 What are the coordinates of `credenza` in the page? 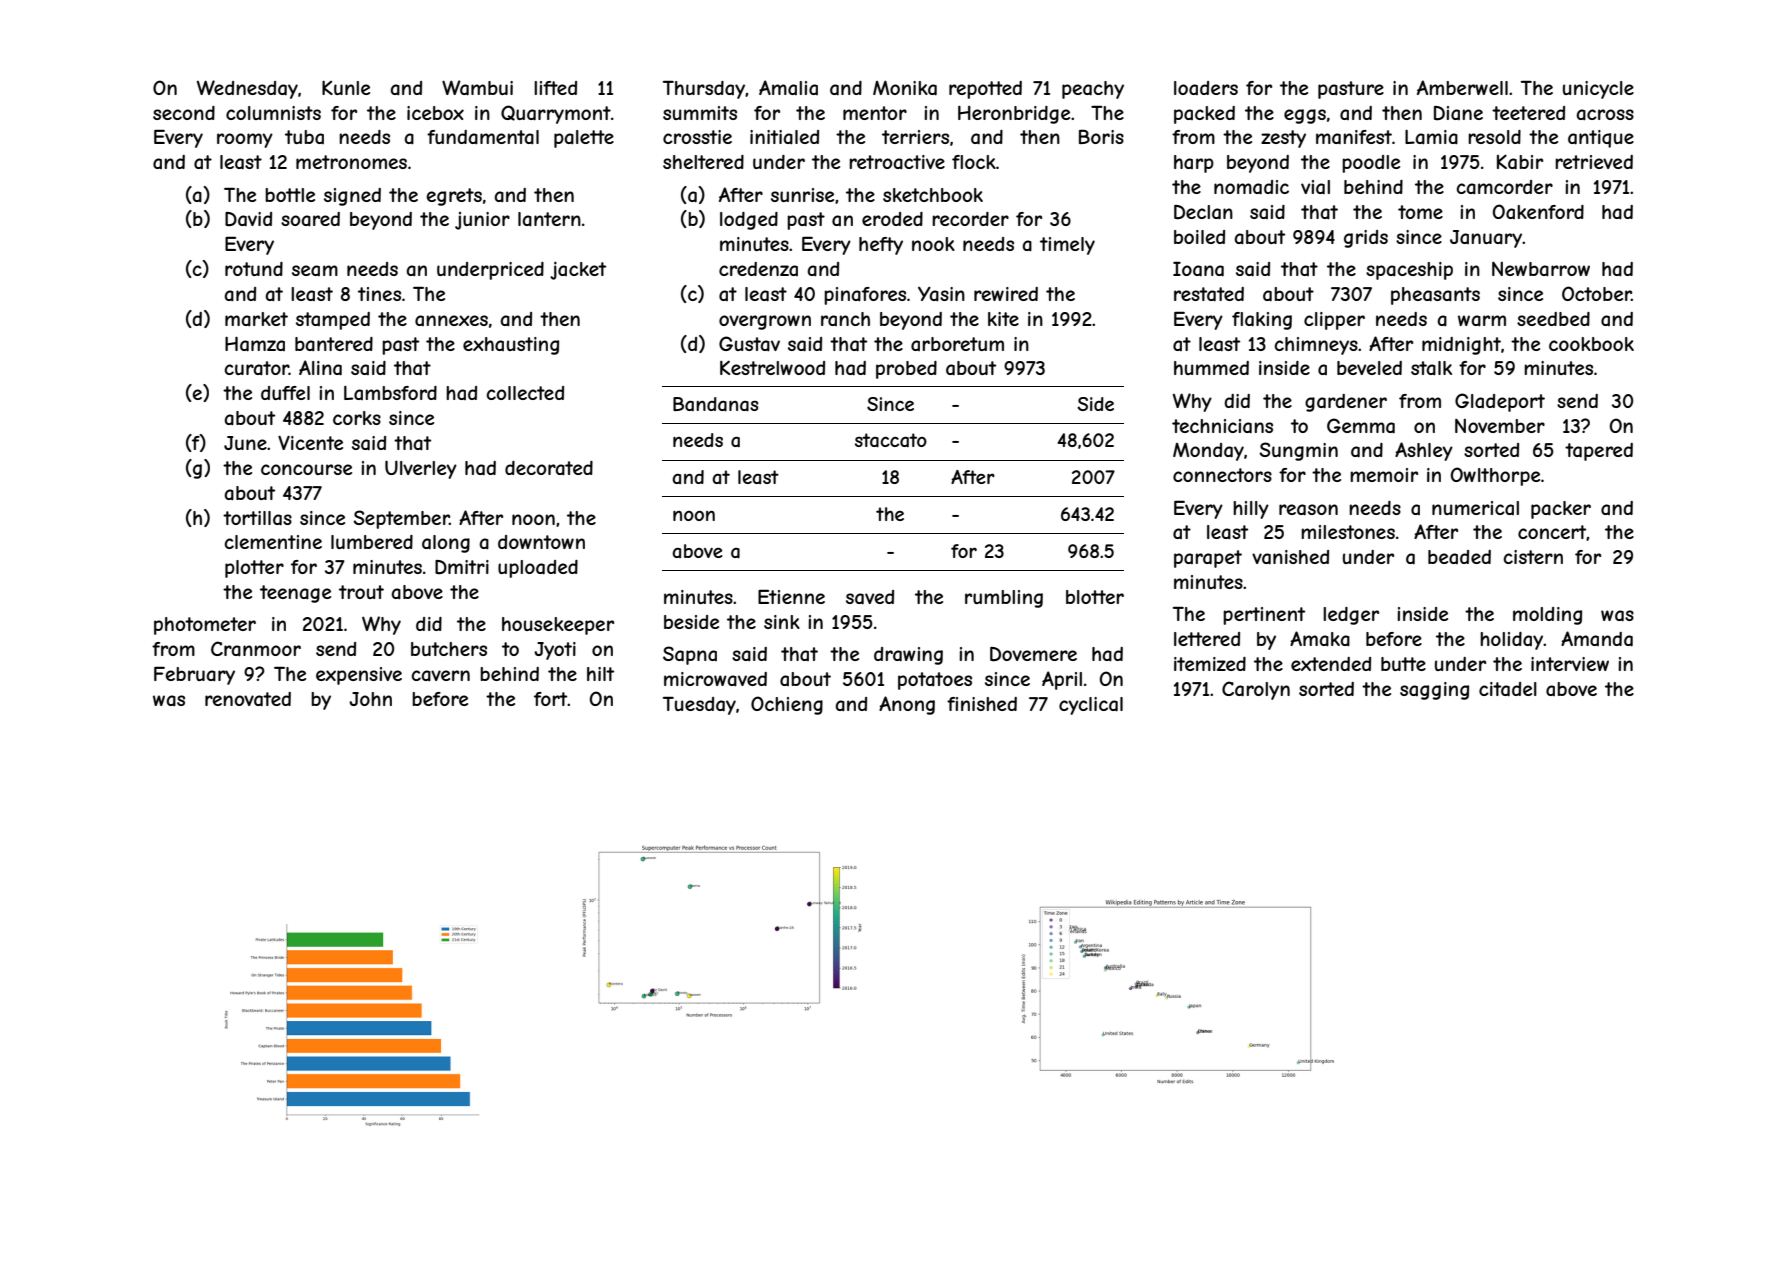 It's located at (758, 269).
